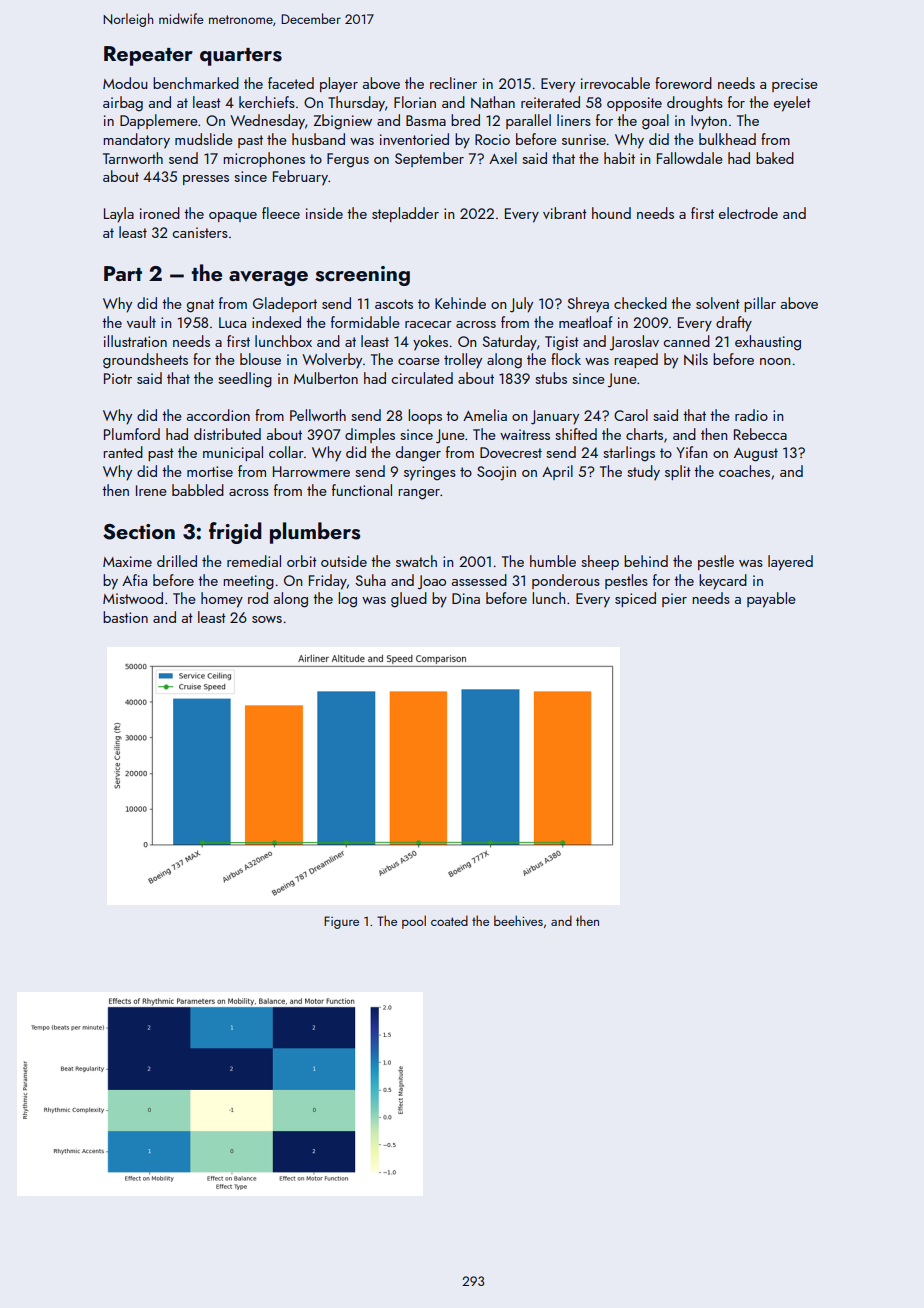 This image has width=924, height=1308. I want to click on irrevocable, so click(615, 83).
